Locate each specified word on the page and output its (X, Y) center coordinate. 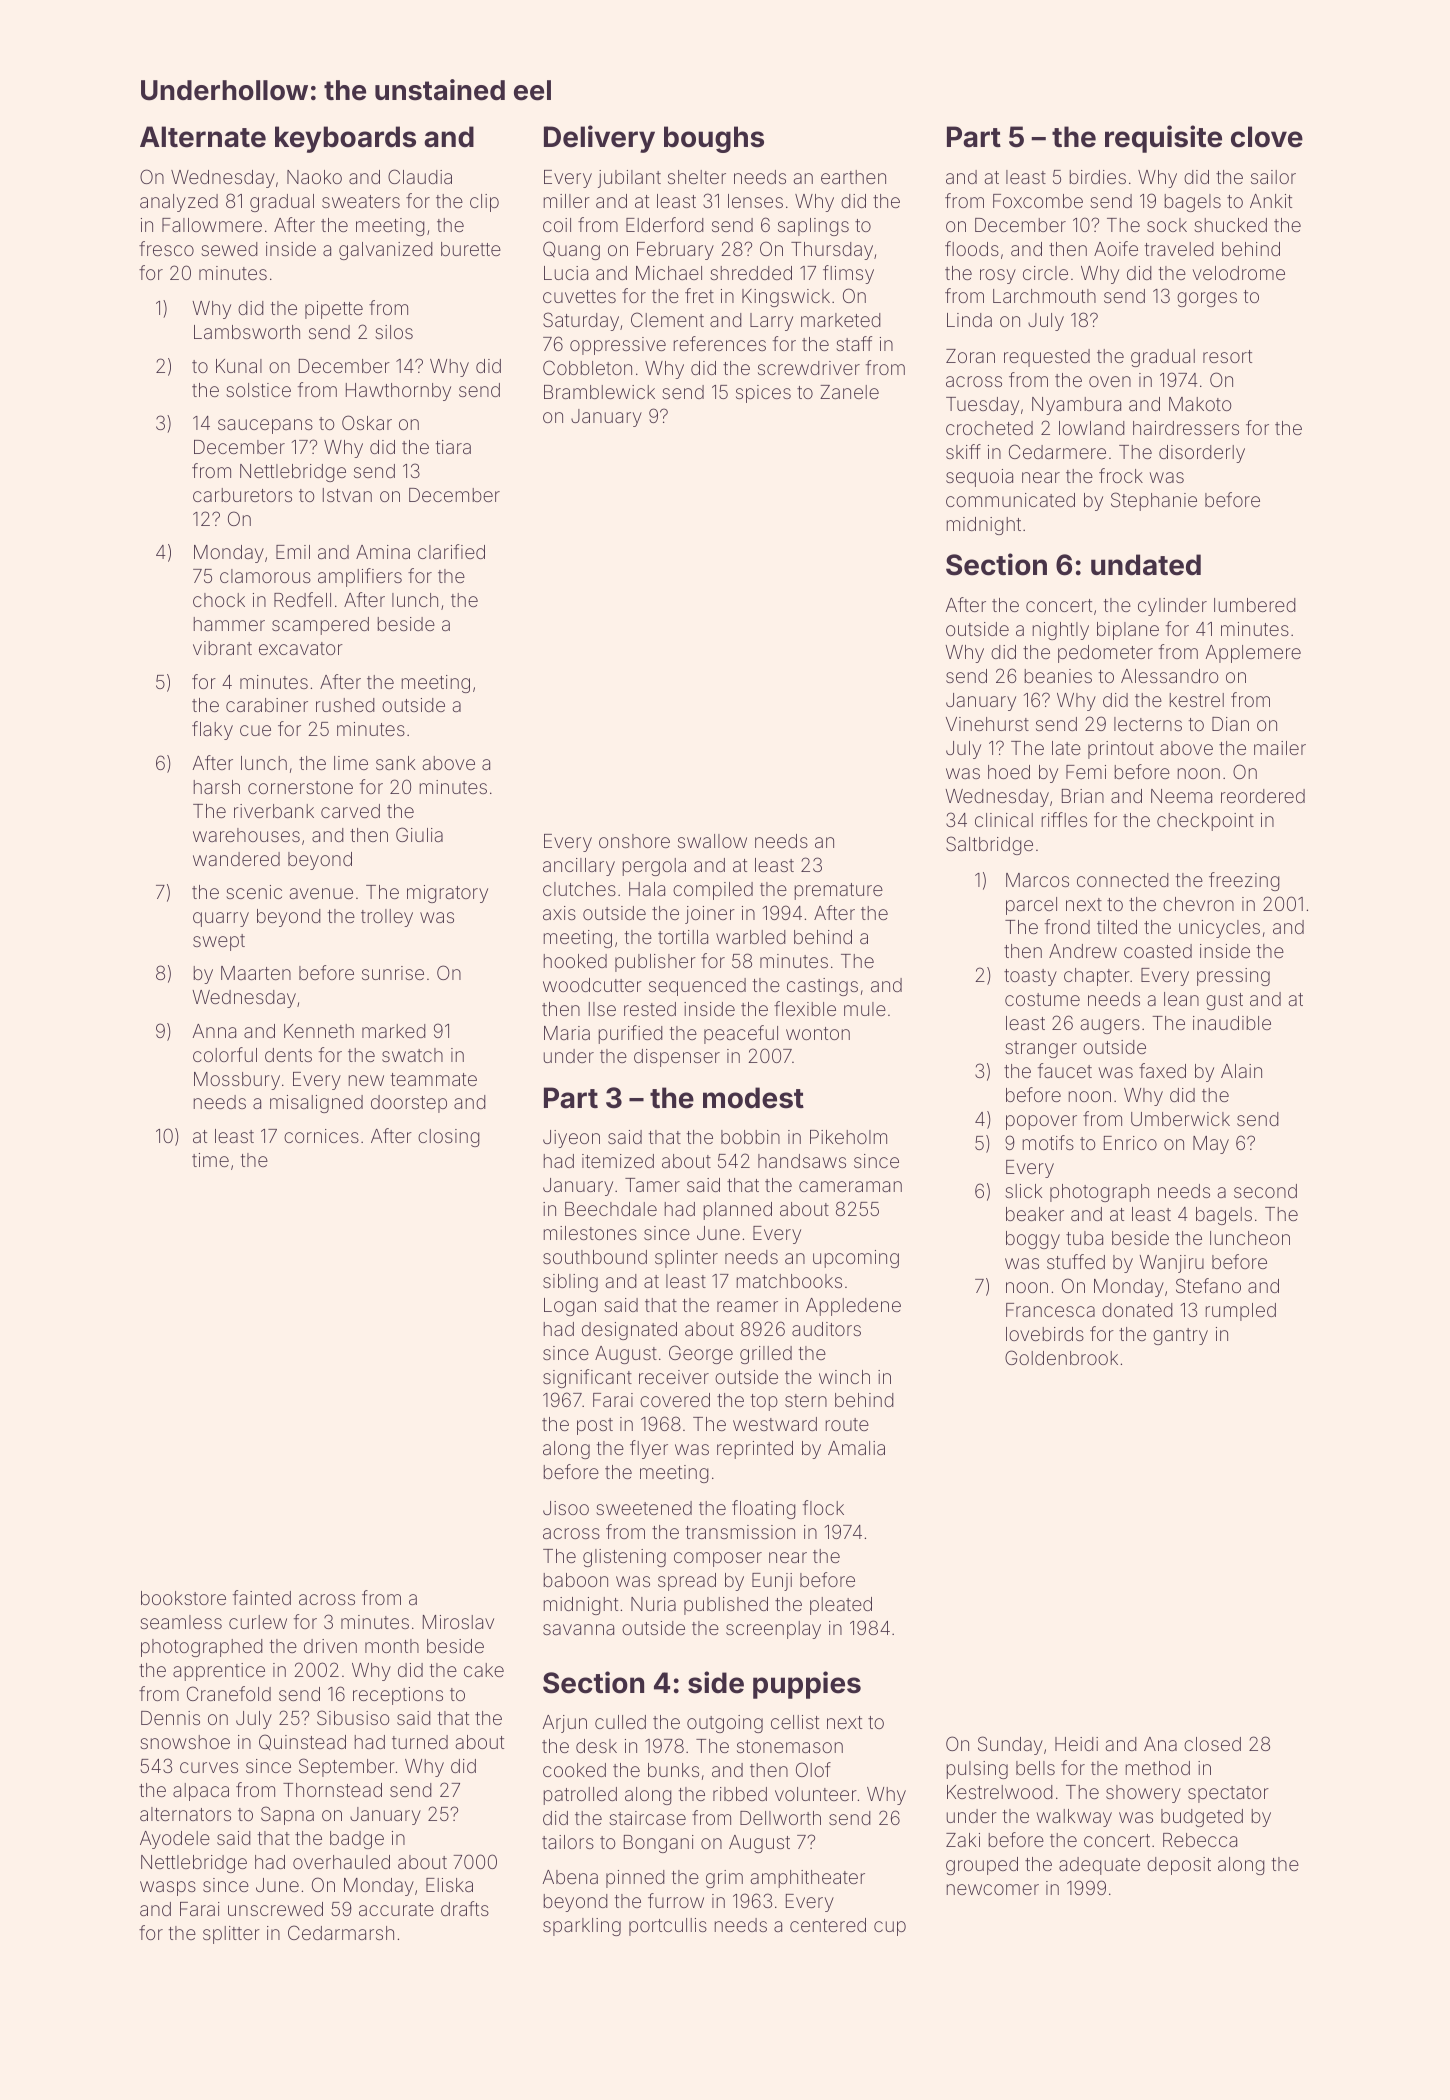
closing (449, 1138)
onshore (634, 841)
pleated (841, 1606)
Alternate (203, 137)
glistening (624, 1558)
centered (828, 1925)
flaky (212, 730)
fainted (262, 1597)
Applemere (1253, 654)
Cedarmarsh (341, 1932)
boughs (714, 139)
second (1265, 1191)
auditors (826, 1329)
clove (1267, 137)
